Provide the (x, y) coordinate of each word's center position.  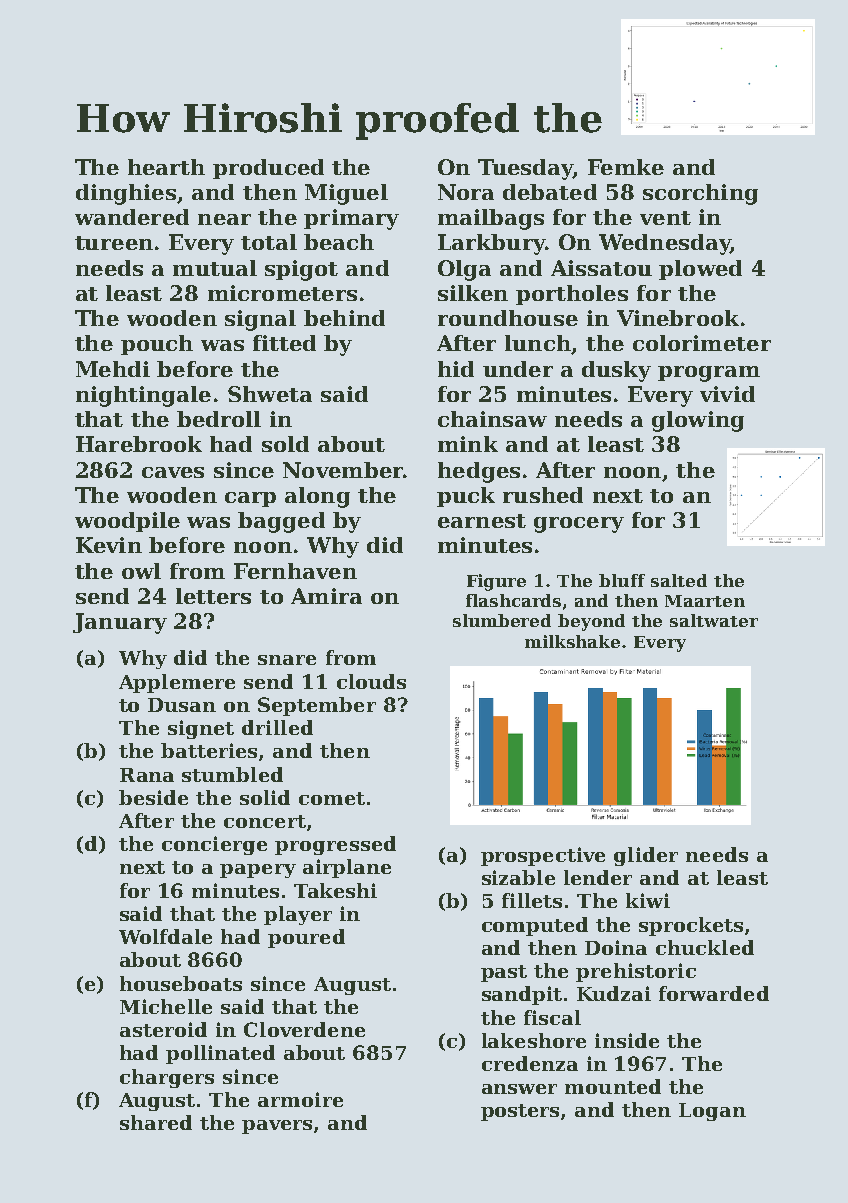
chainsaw (492, 419)
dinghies (126, 194)
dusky (616, 371)
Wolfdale (165, 936)
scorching (700, 194)
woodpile (127, 522)
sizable (518, 877)
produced (268, 169)
